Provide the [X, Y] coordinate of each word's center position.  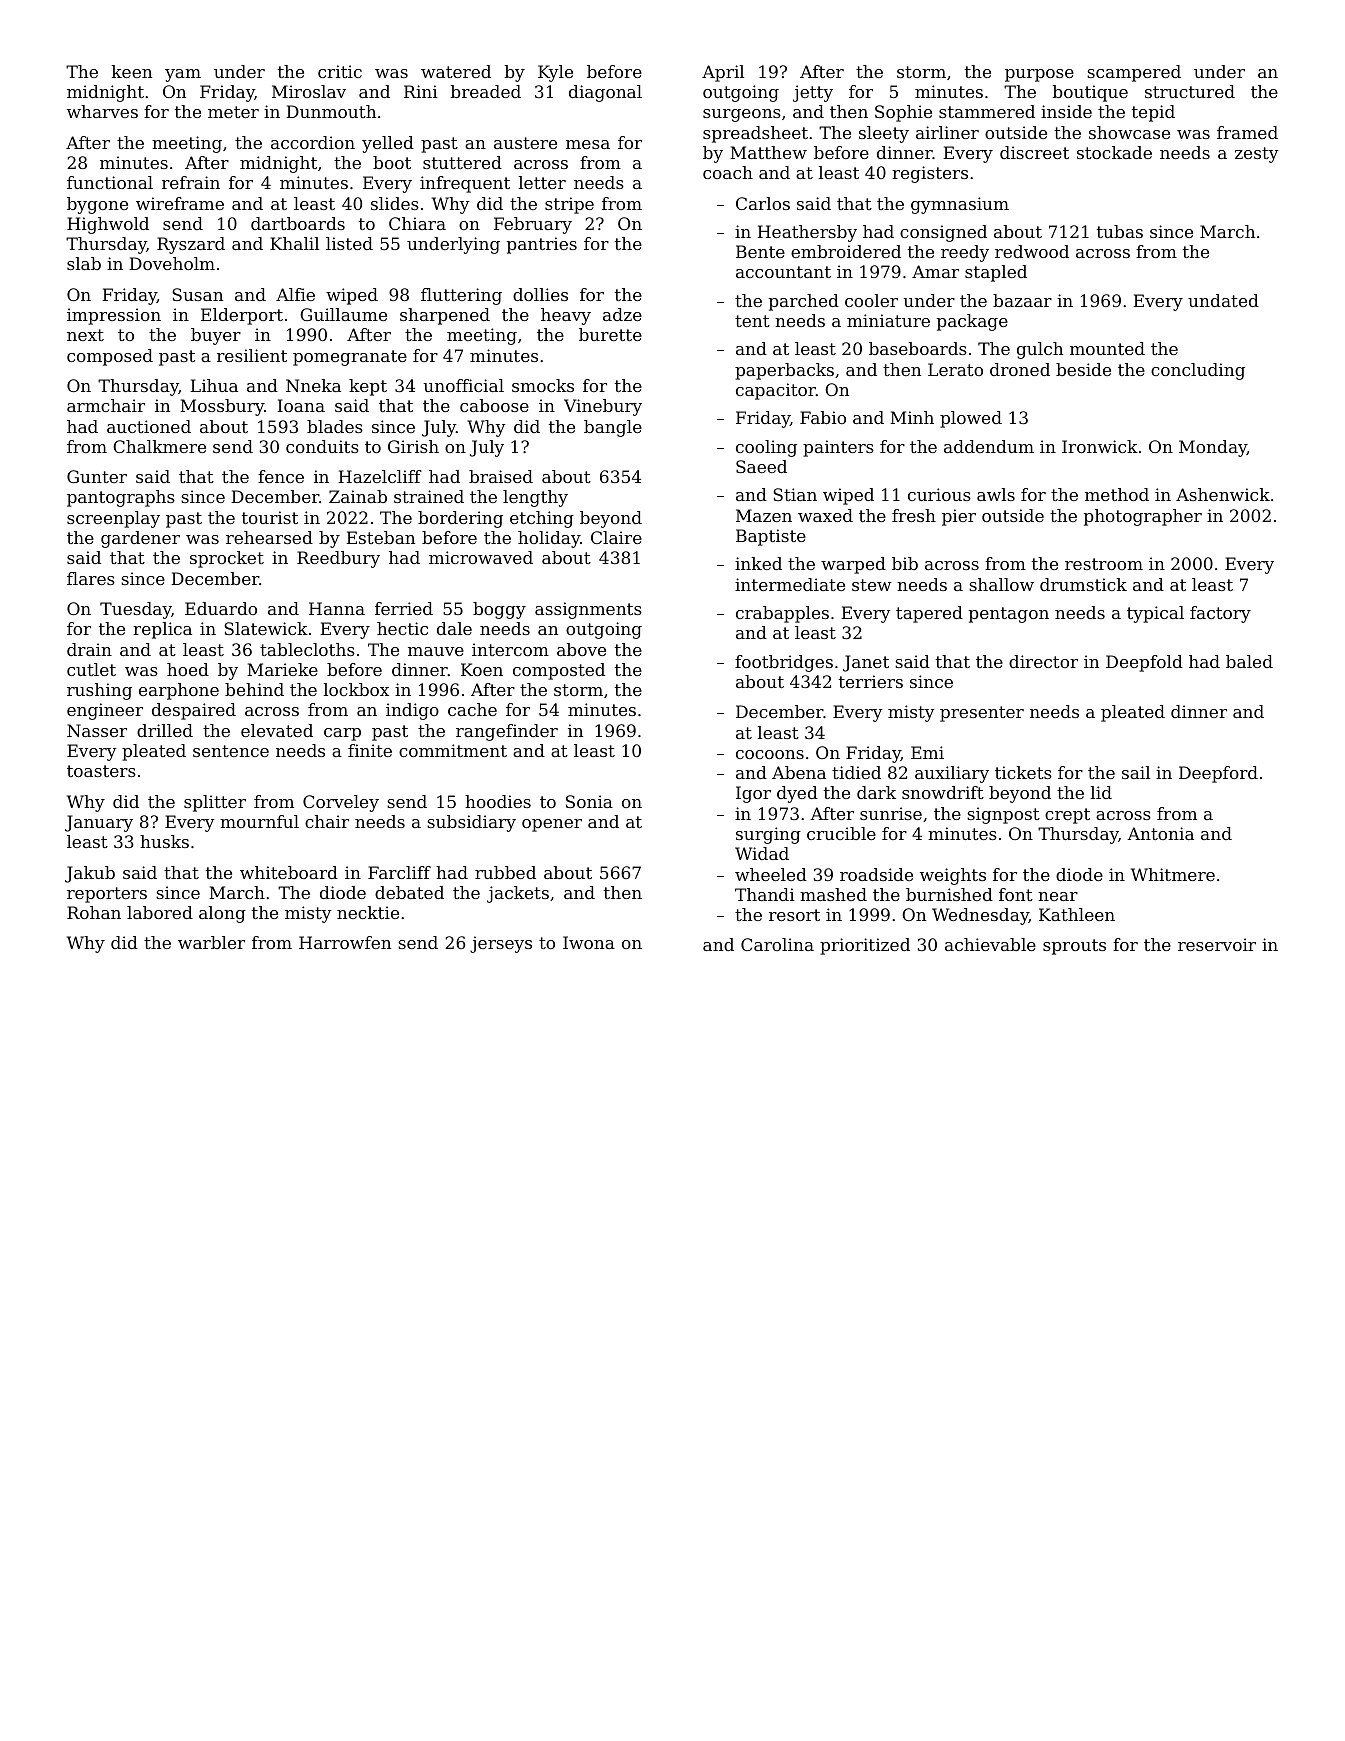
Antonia [1160, 833]
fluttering [461, 296]
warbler [211, 942]
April [723, 73]
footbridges [784, 663]
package [972, 322]
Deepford [1218, 774]
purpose [1039, 75]
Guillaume [343, 314]
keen [132, 71]
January [99, 823]
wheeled [771, 874]
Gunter [97, 476]
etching [542, 519]
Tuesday [135, 610]
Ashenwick [1223, 494]
